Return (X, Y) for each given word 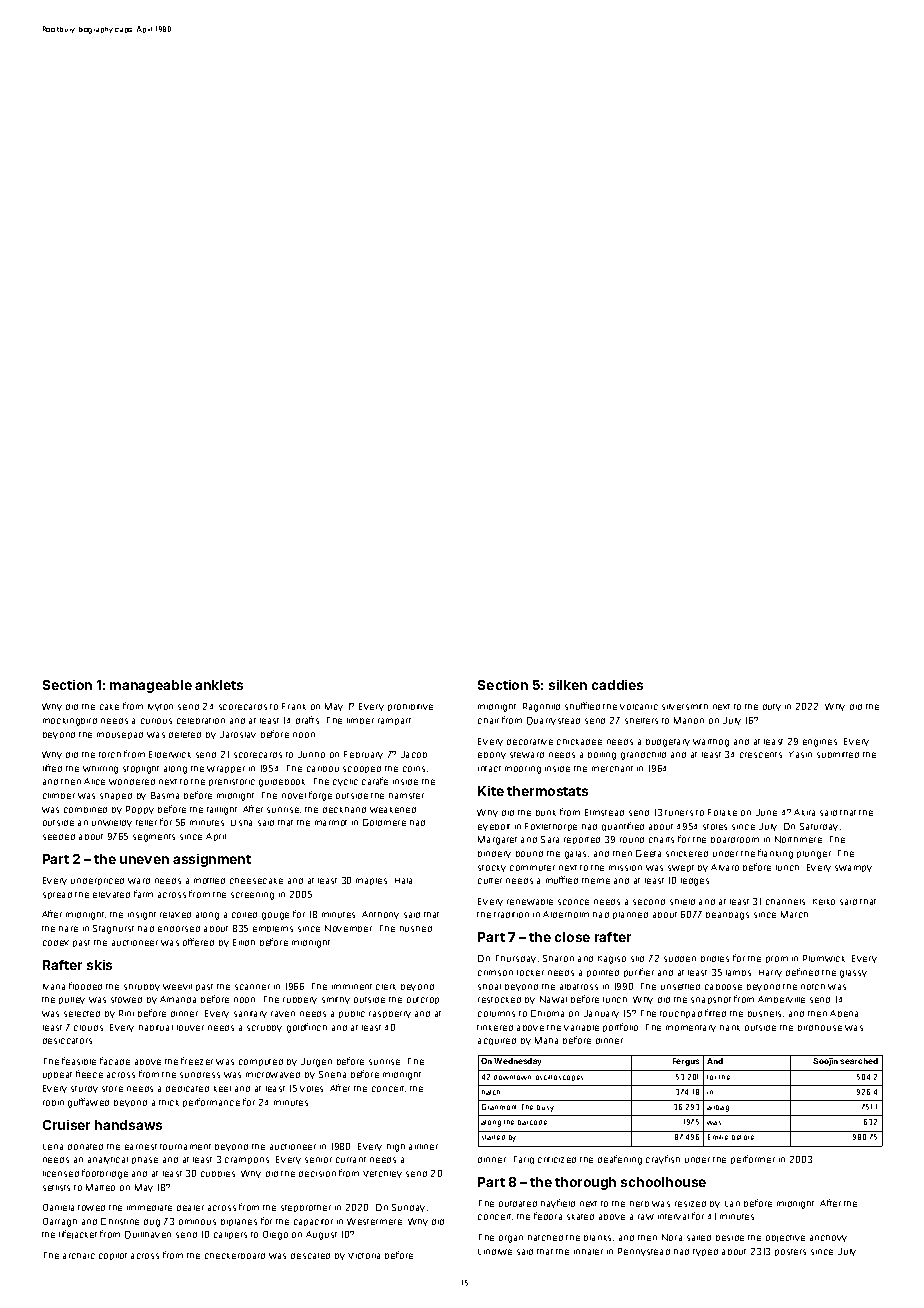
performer (753, 1159)
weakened (393, 810)
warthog (711, 743)
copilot (113, 1256)
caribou (323, 769)
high (396, 1148)
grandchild (643, 756)
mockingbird (70, 722)
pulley (72, 1000)
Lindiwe (495, 1252)
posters (790, 1252)
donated (85, 1147)
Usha (241, 823)
